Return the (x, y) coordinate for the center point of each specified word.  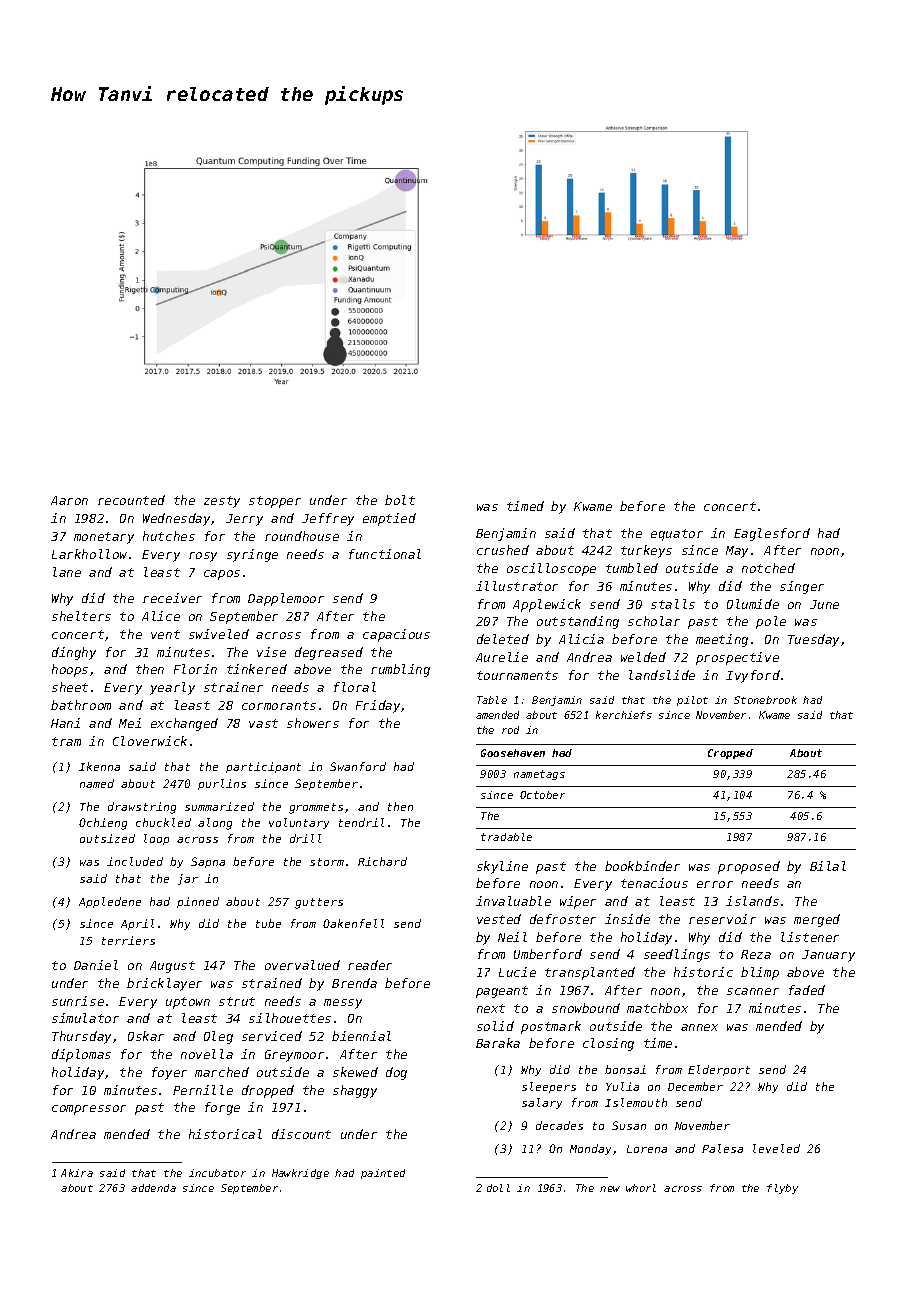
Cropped (730, 754)
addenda (153, 1188)
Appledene (110, 902)
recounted (131, 500)
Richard (382, 861)
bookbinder (642, 866)
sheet (70, 687)
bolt (400, 500)
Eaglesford (772, 534)
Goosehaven (513, 753)
